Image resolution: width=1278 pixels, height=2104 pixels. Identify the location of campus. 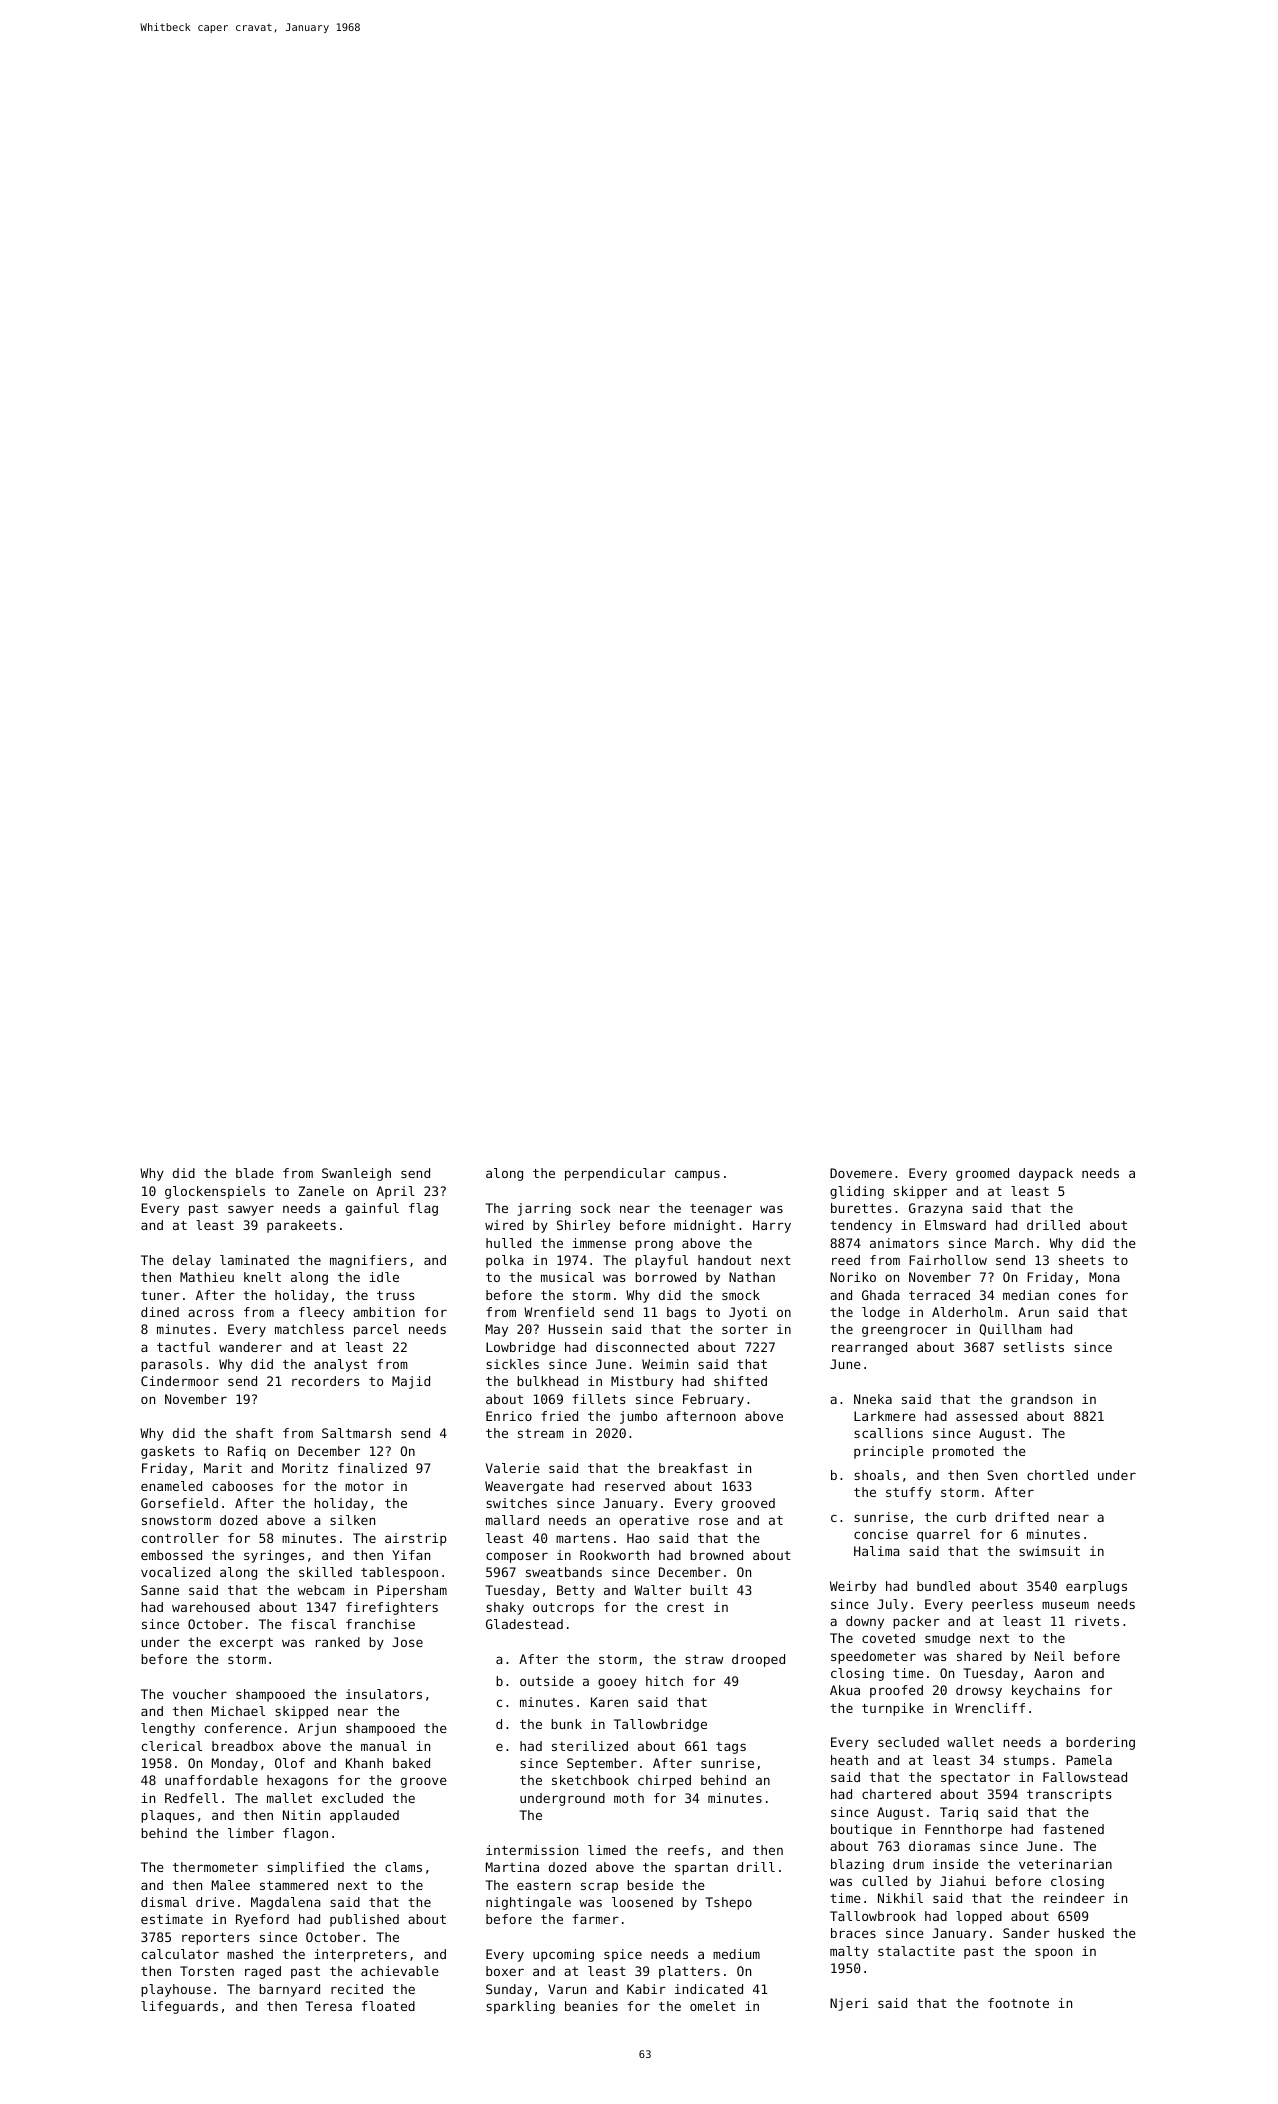
(697, 1175).
